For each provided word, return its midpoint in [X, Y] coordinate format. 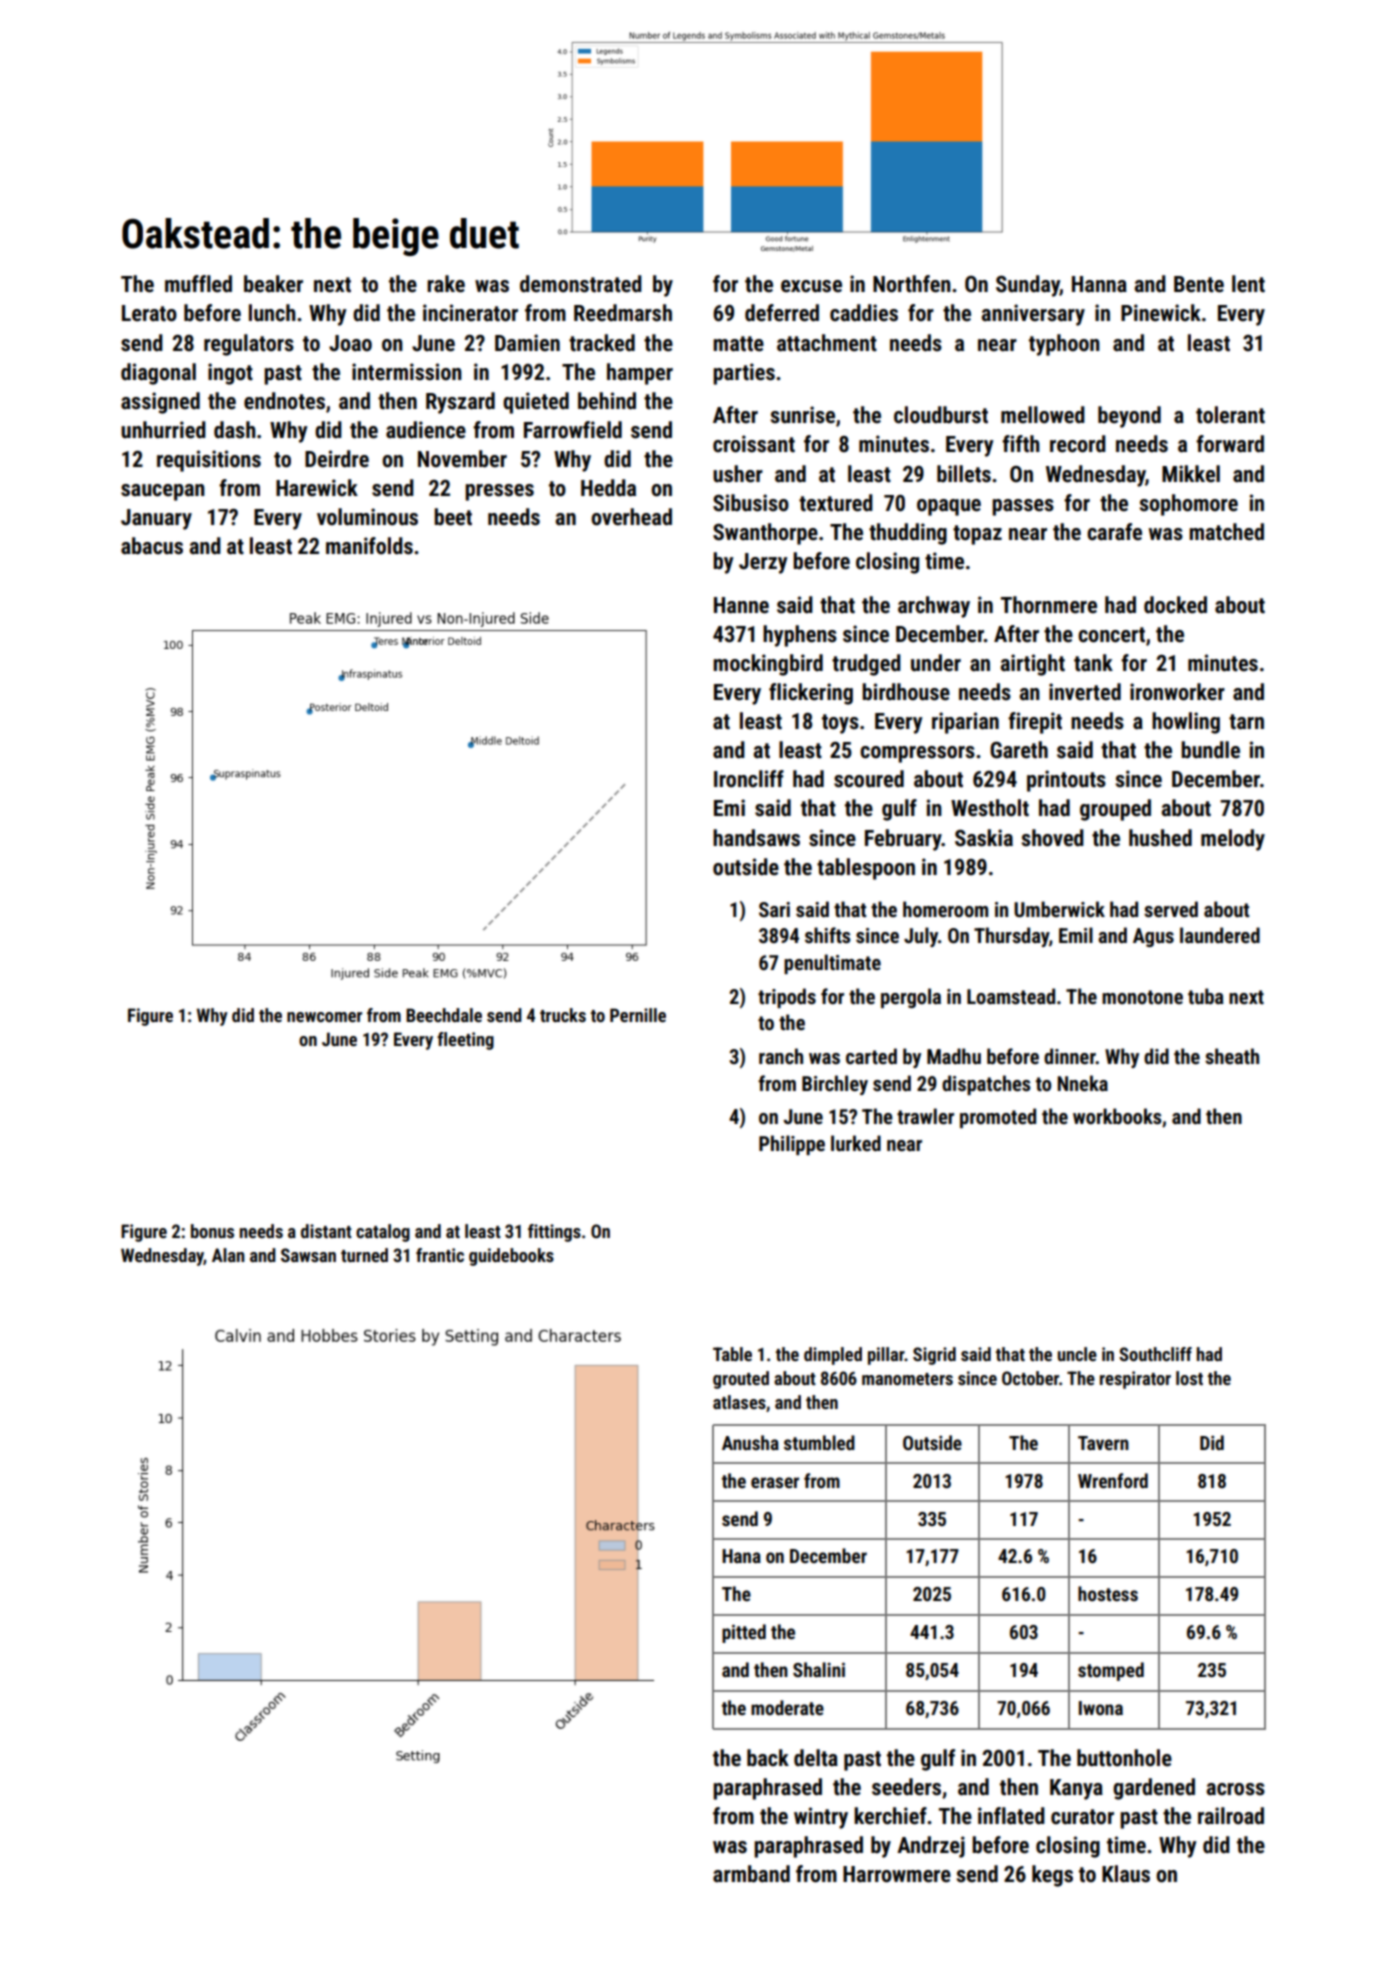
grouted [741, 1380]
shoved [1053, 838]
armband [751, 1874]
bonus [212, 1231]
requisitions [209, 461]
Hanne [741, 605]
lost [1189, 1378]
